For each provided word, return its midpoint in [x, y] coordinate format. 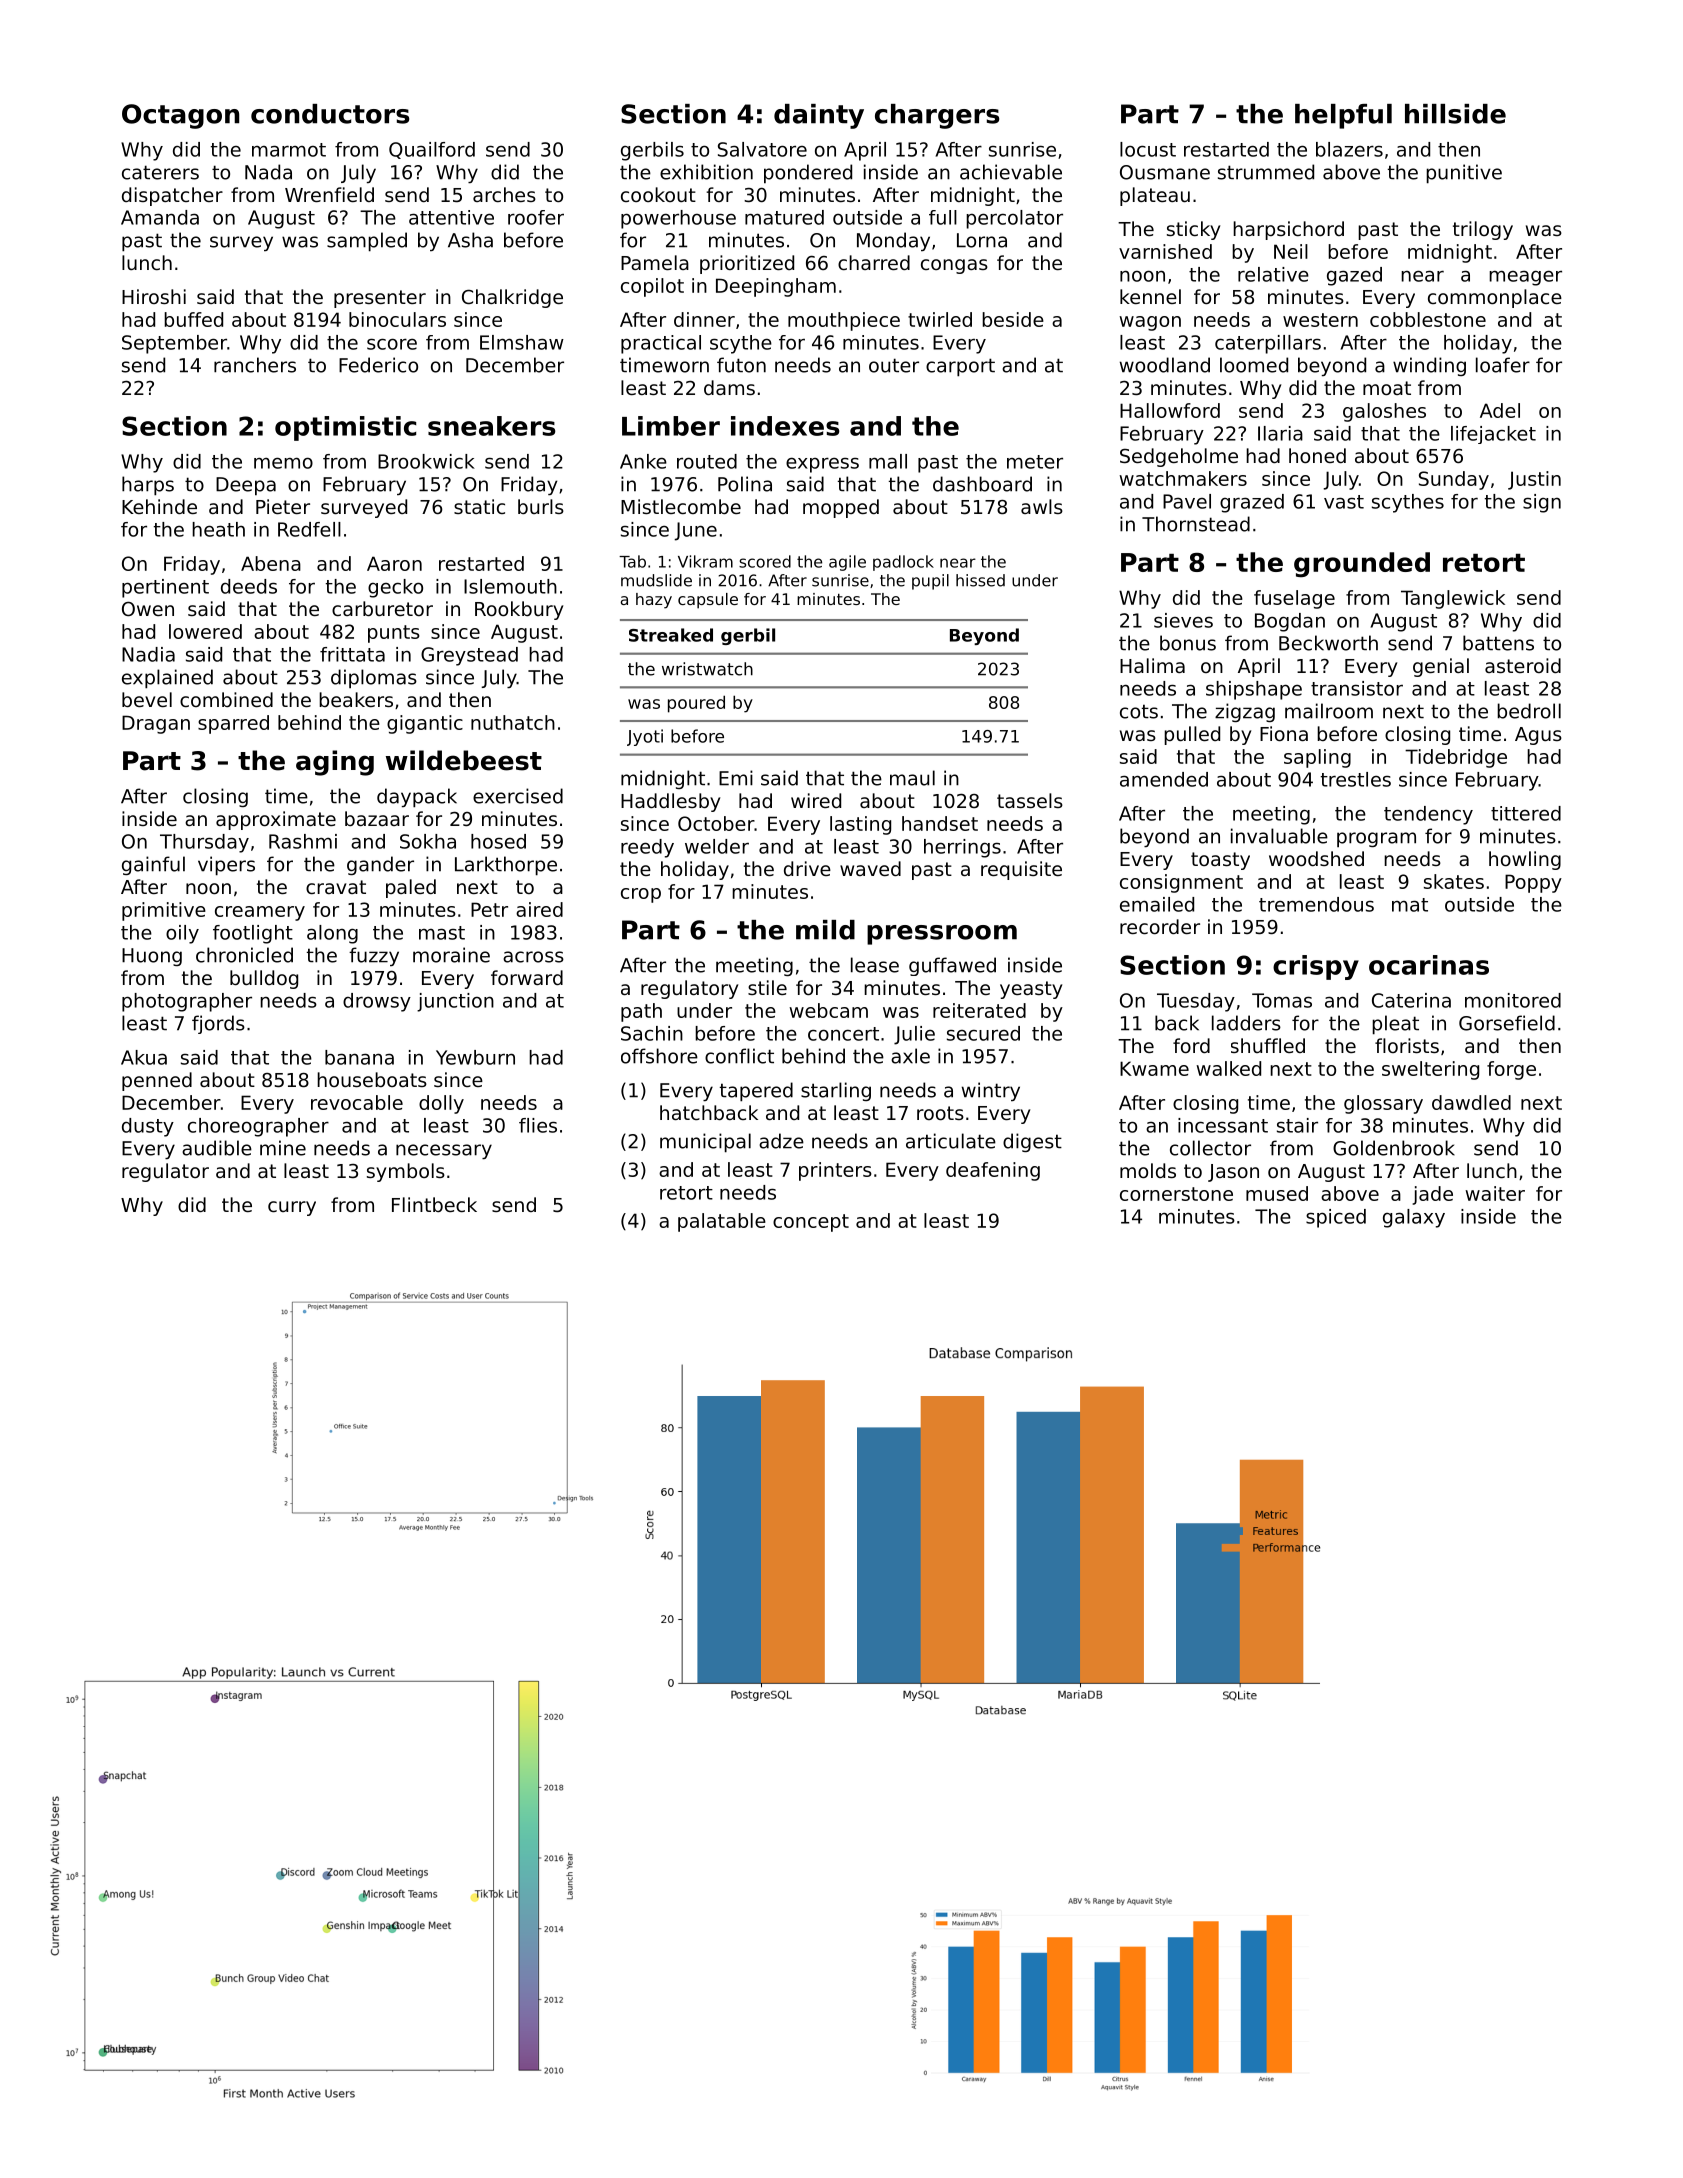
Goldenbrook [1394, 1148]
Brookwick [426, 461]
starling [836, 1091]
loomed [1254, 365]
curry [292, 1208]
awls [1042, 506]
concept [811, 1223]
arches [504, 194]
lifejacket [1493, 435]
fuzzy [374, 956]
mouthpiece [844, 321]
